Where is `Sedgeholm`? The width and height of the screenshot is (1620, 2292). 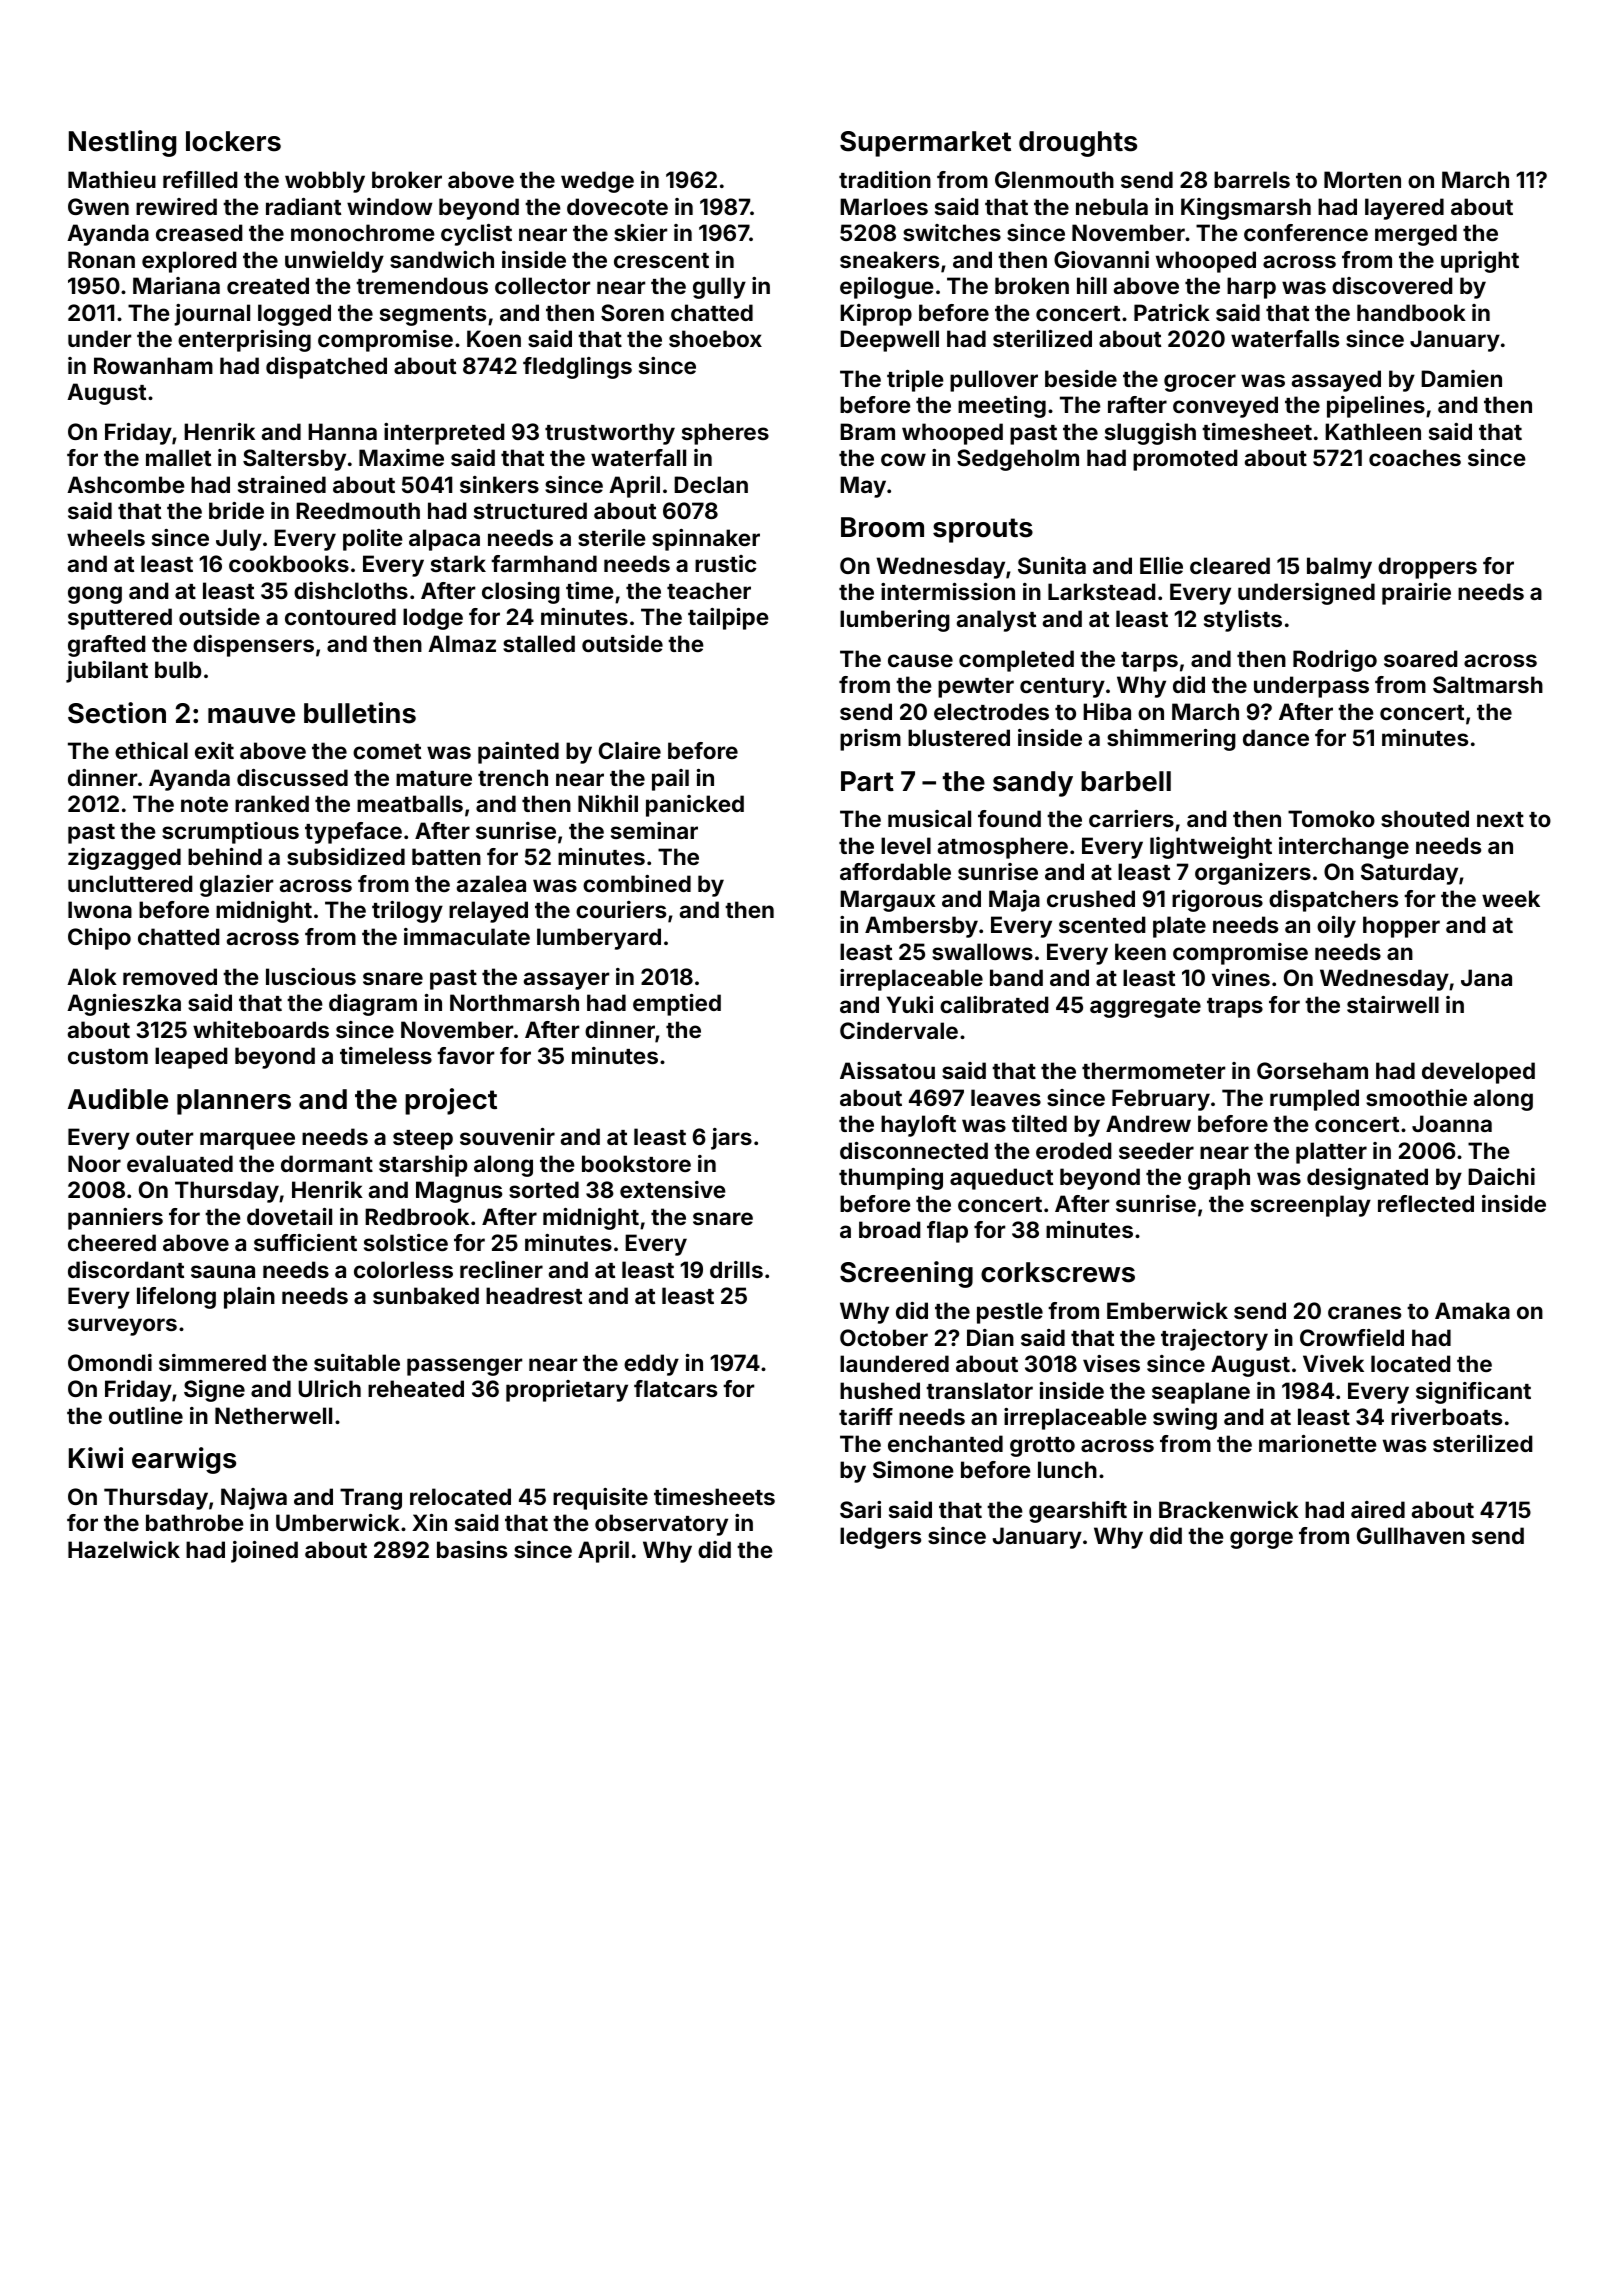
Sedgeholm is located at coordinates (1018, 460).
